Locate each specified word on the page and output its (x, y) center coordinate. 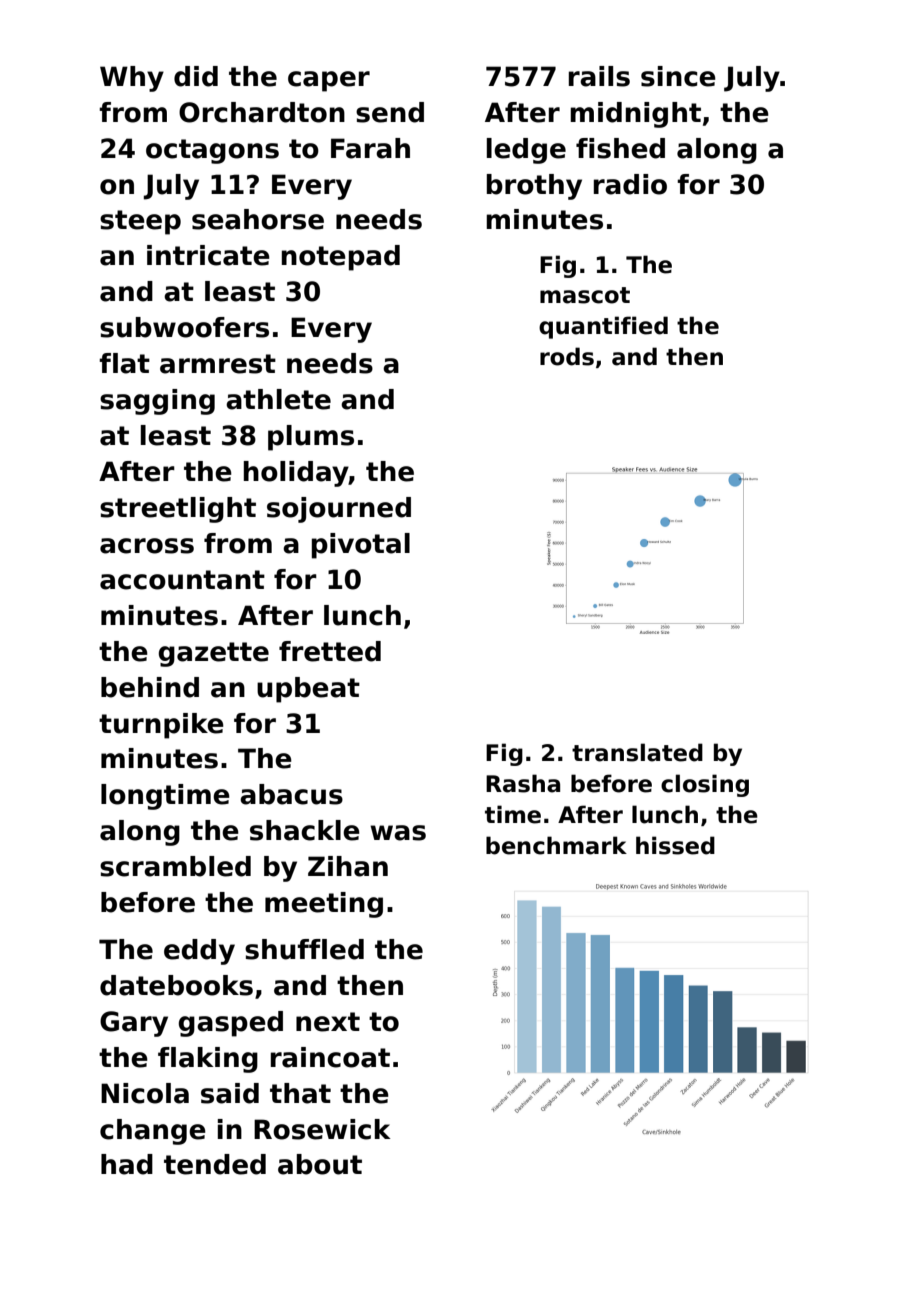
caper (329, 81)
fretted (330, 651)
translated (637, 752)
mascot (585, 295)
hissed (675, 845)
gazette (213, 654)
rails (599, 76)
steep (140, 222)
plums (311, 438)
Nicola (145, 1093)
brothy (534, 187)
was (398, 833)
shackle (305, 830)
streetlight (178, 510)
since (678, 76)
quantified (603, 327)
